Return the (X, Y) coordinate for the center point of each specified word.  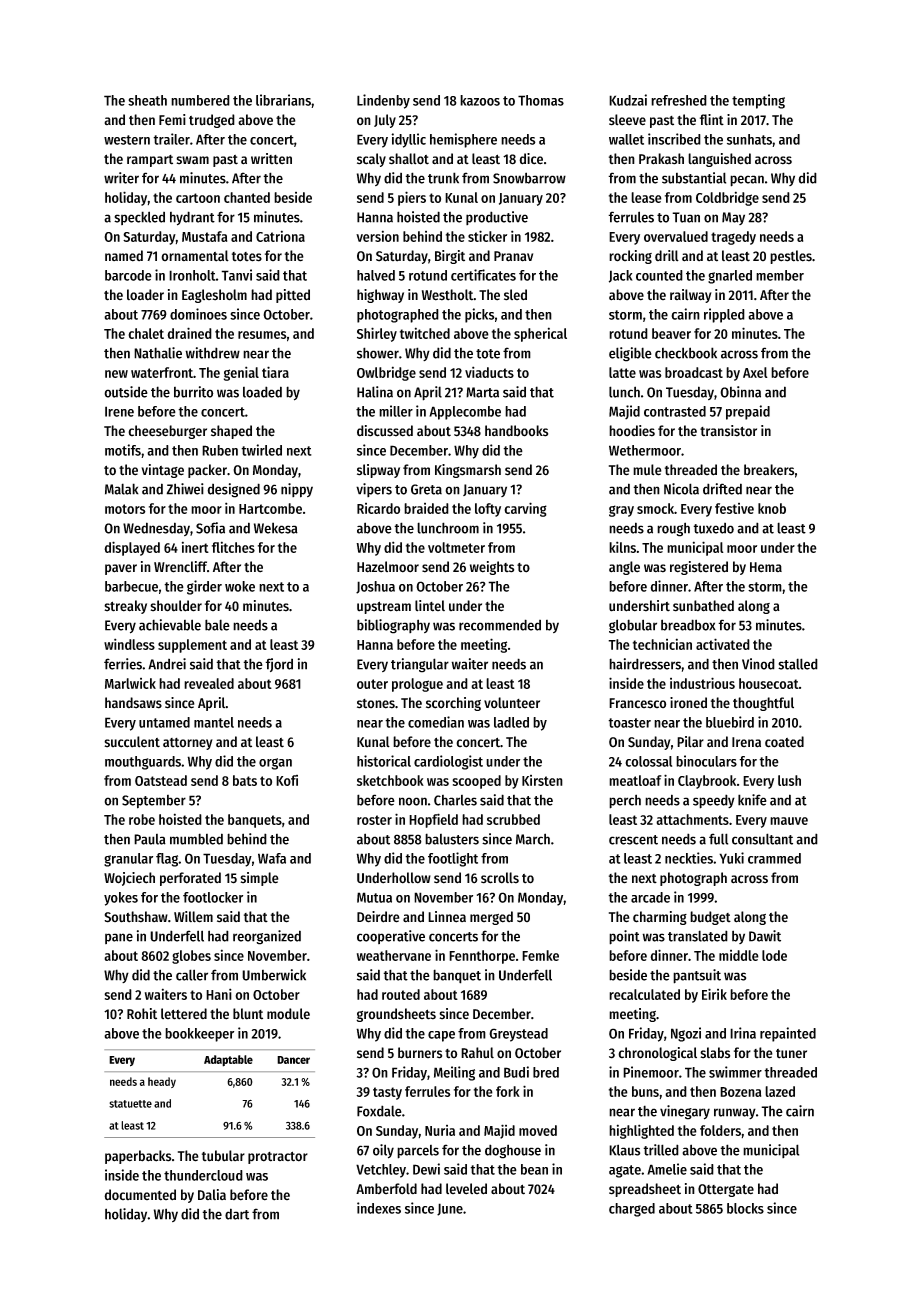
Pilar (690, 742)
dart (237, 1214)
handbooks (516, 431)
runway (735, 1113)
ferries (123, 664)
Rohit (142, 1014)
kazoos (480, 100)
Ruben (220, 450)
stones (376, 704)
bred (546, 1072)
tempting (758, 101)
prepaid (748, 412)
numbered (200, 100)
